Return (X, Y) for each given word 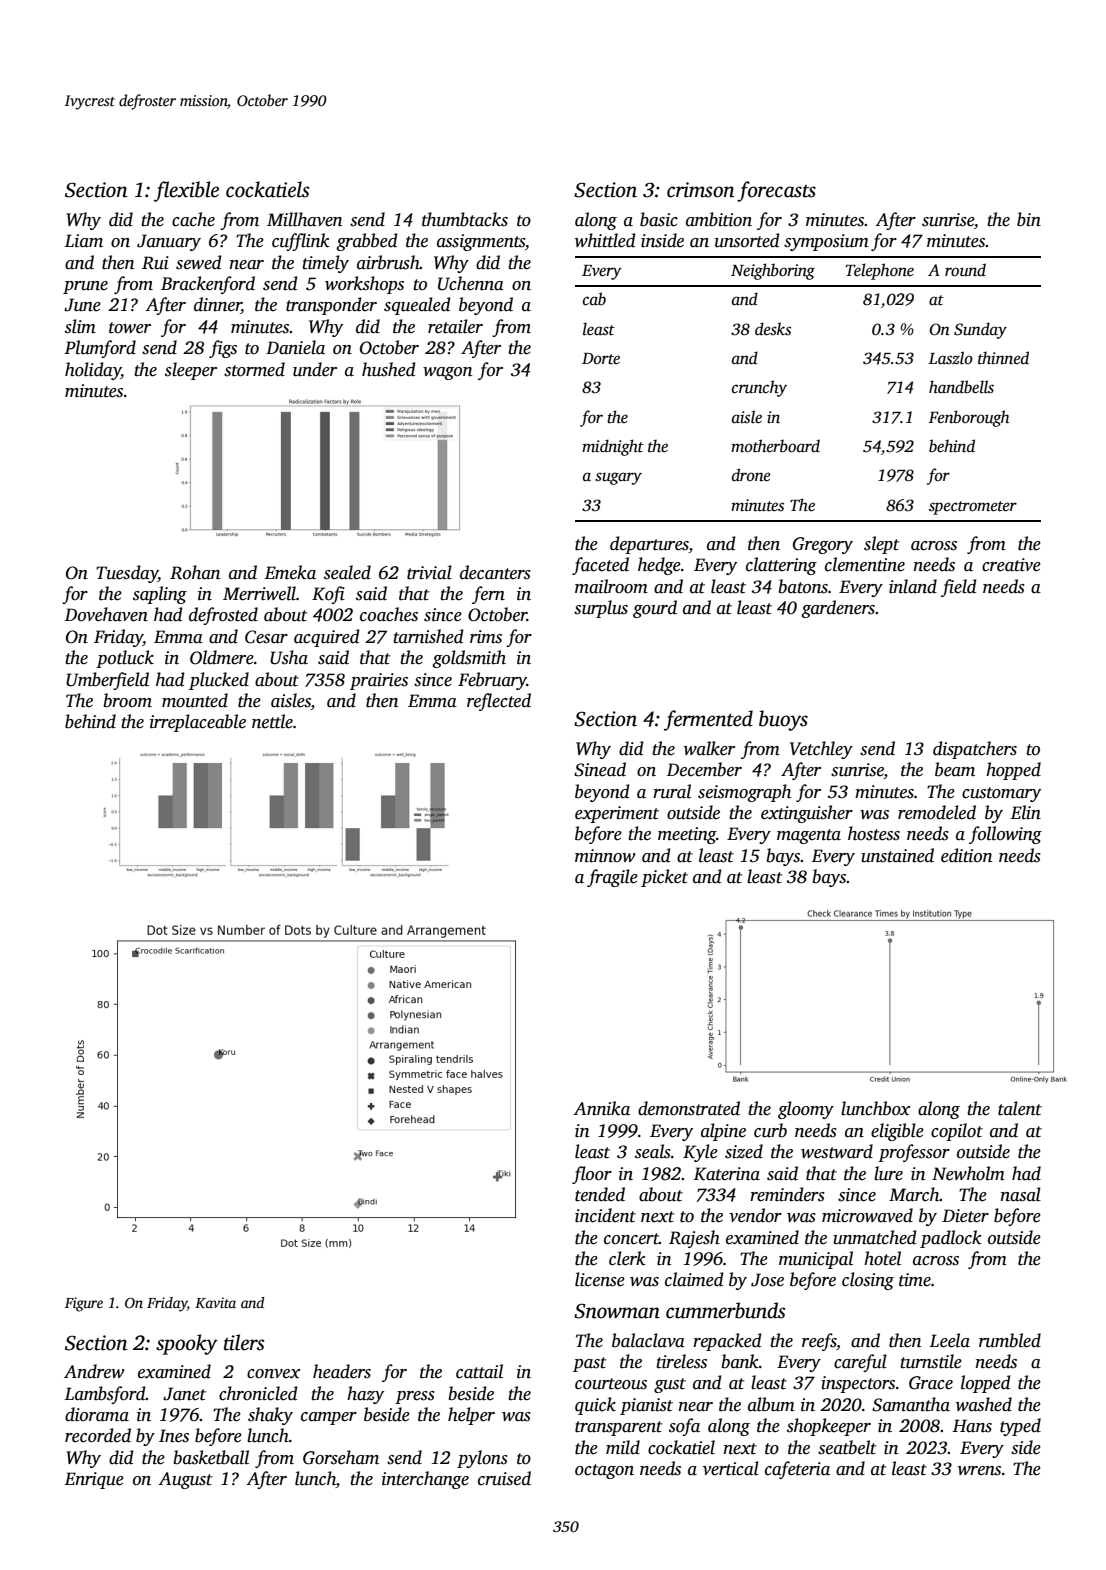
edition (966, 855)
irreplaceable (198, 723)
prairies (379, 681)
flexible (186, 191)
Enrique (94, 1480)
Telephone (880, 271)
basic (659, 219)
